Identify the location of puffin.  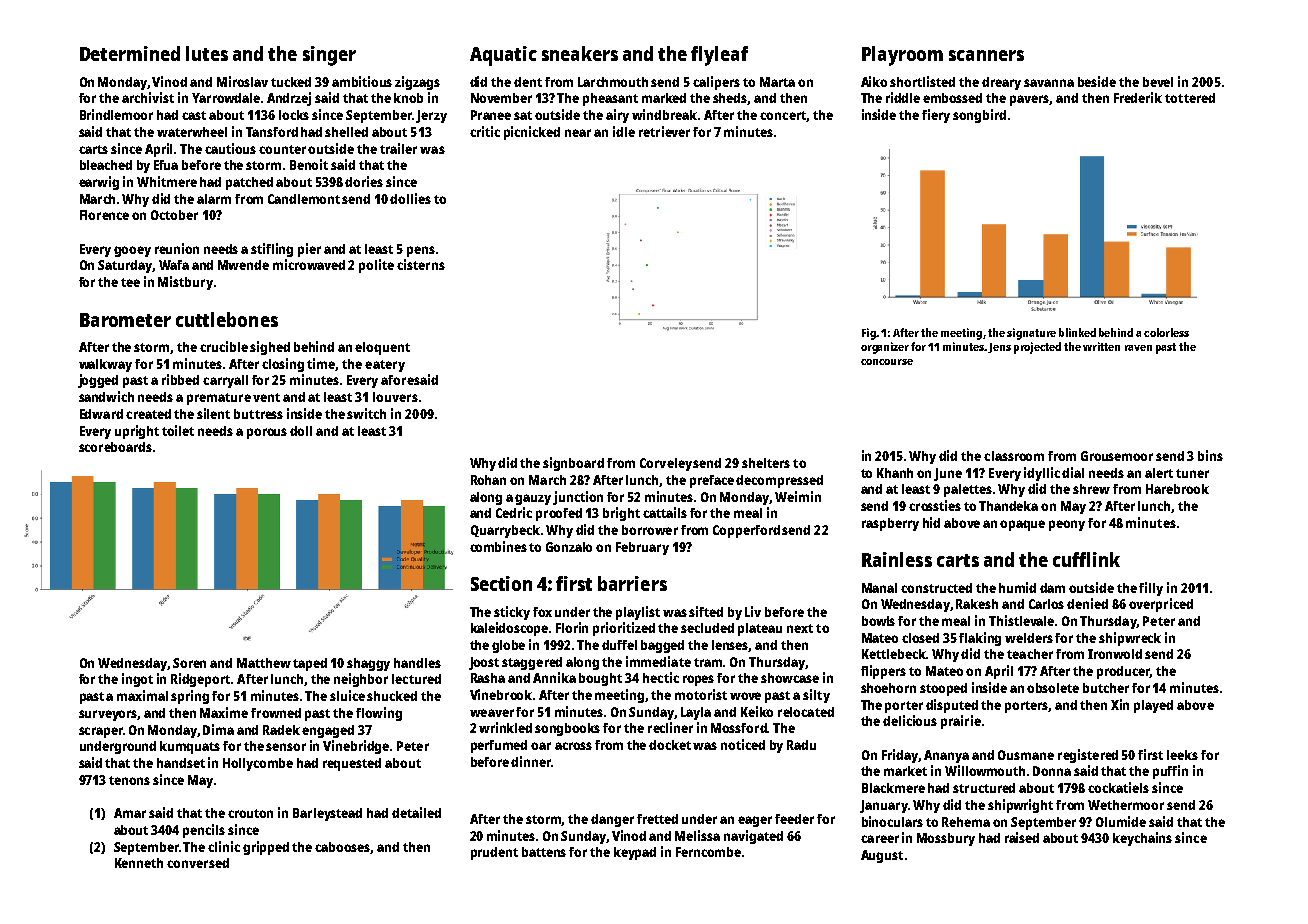
(1170, 772).
